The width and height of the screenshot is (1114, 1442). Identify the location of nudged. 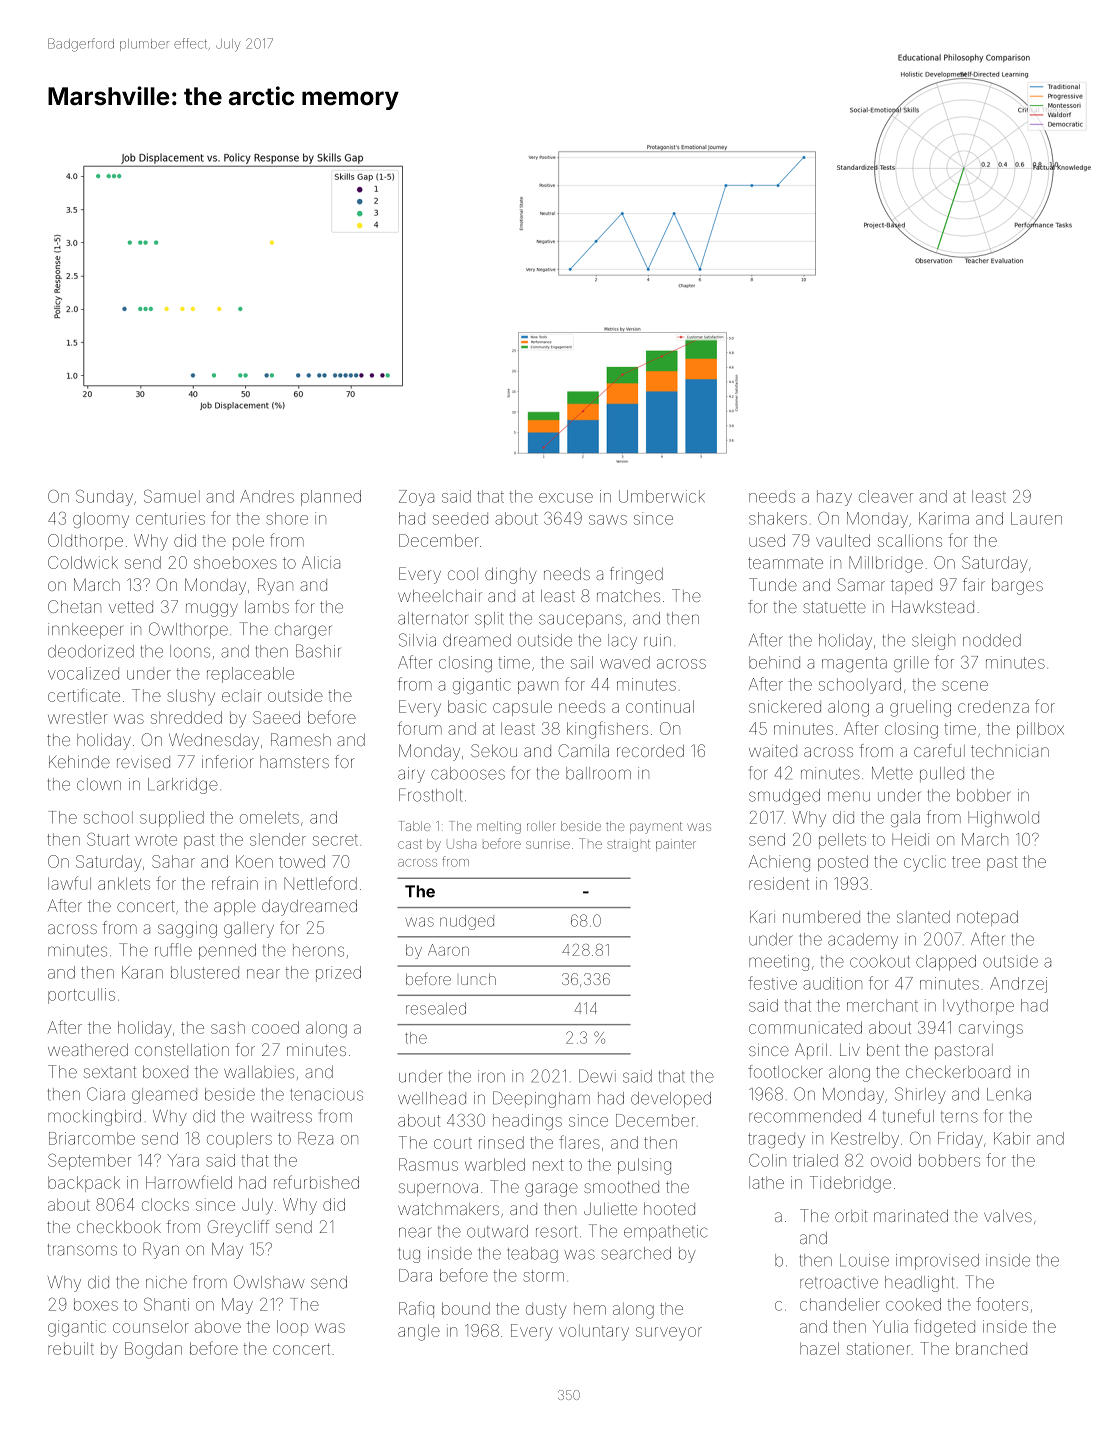
(467, 922).
